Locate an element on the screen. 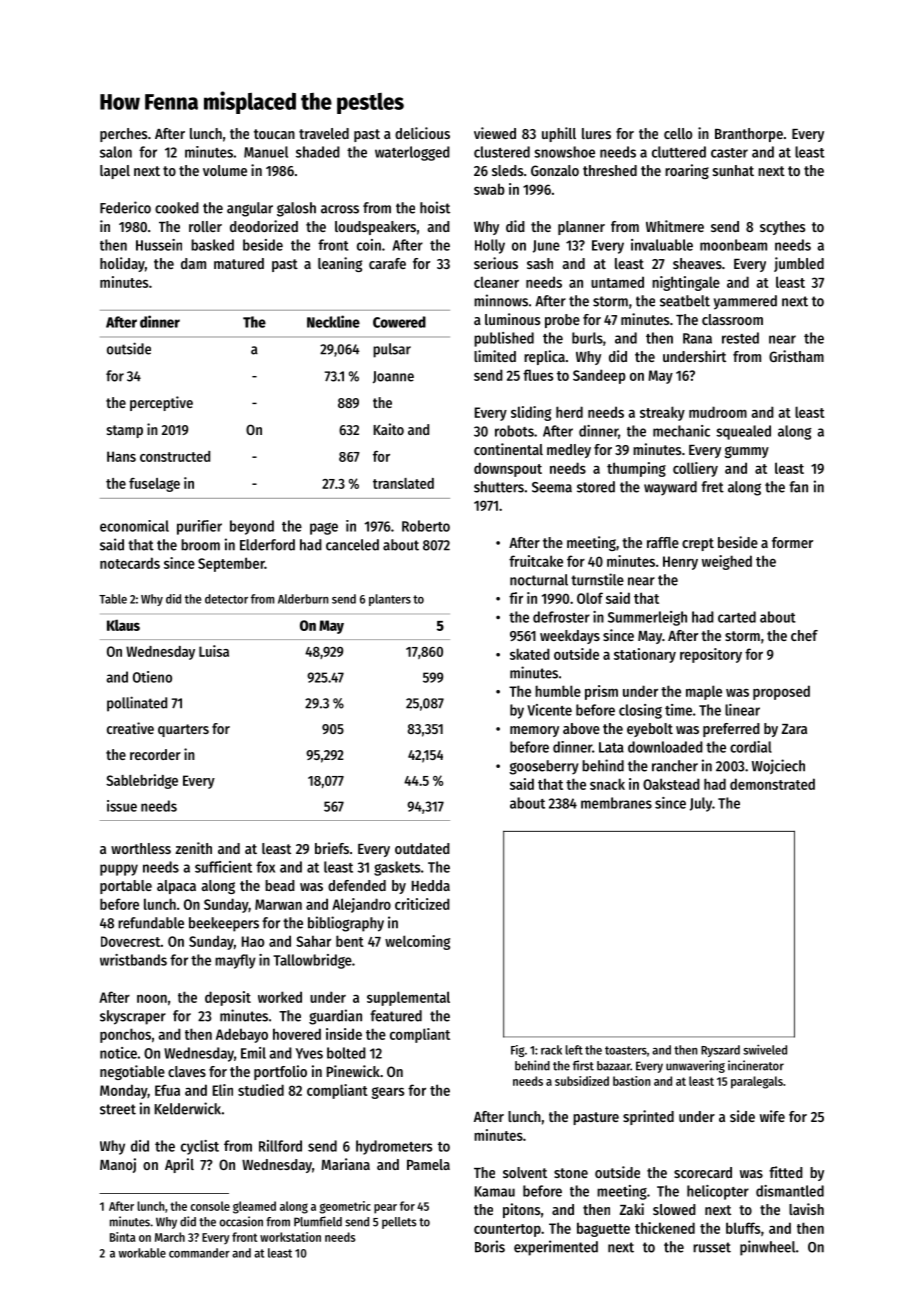 The height and width of the screenshot is (1308, 924). Oakstead is located at coordinates (671, 784).
